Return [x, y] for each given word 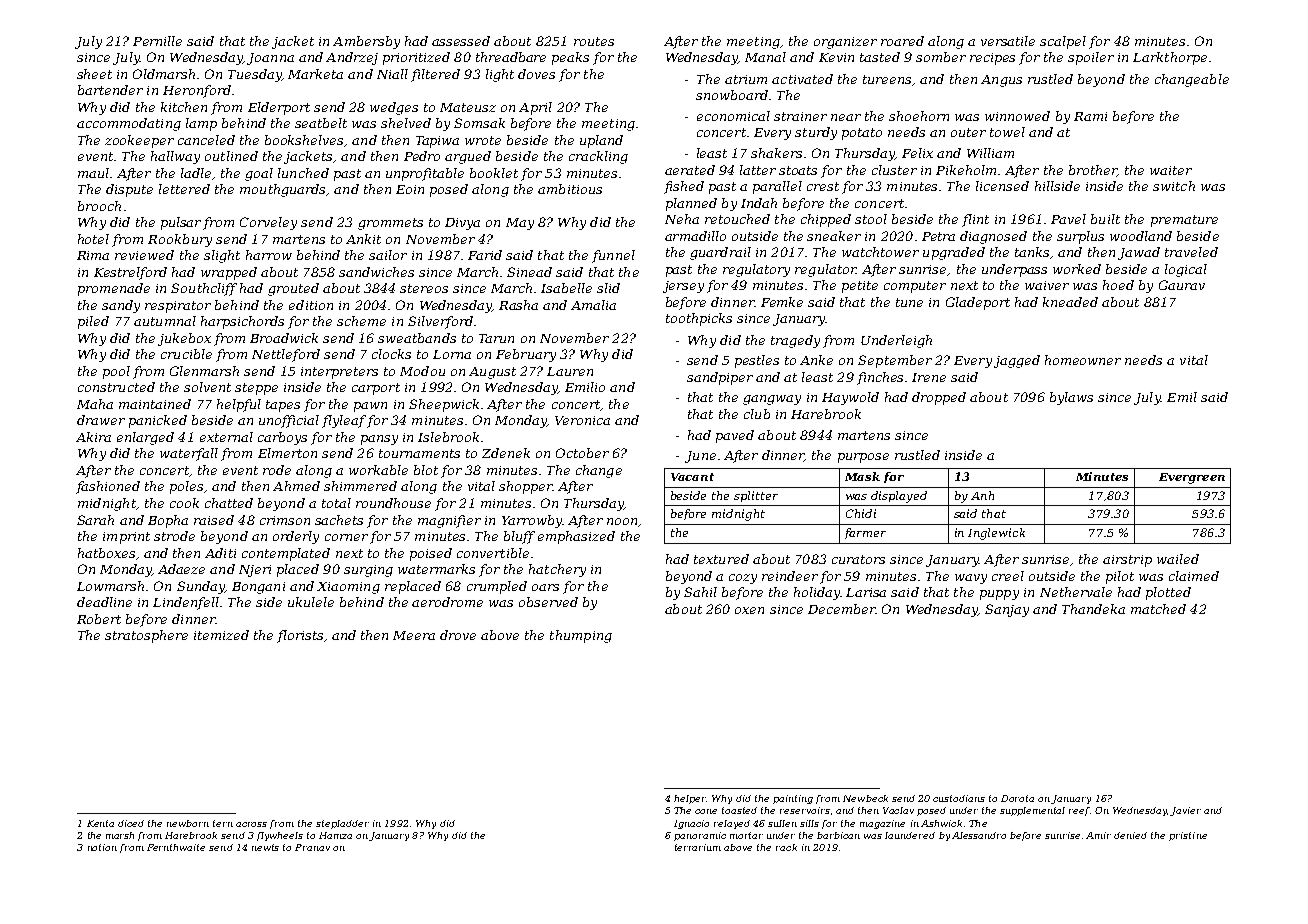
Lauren [570, 371]
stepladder [342, 824]
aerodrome [447, 602]
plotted [1168, 593]
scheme [361, 321]
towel [1007, 132]
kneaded [1070, 302]
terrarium [698, 847]
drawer [101, 420]
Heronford [197, 91]
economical [733, 116]
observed [548, 602]
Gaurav [1182, 285]
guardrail [720, 253]
